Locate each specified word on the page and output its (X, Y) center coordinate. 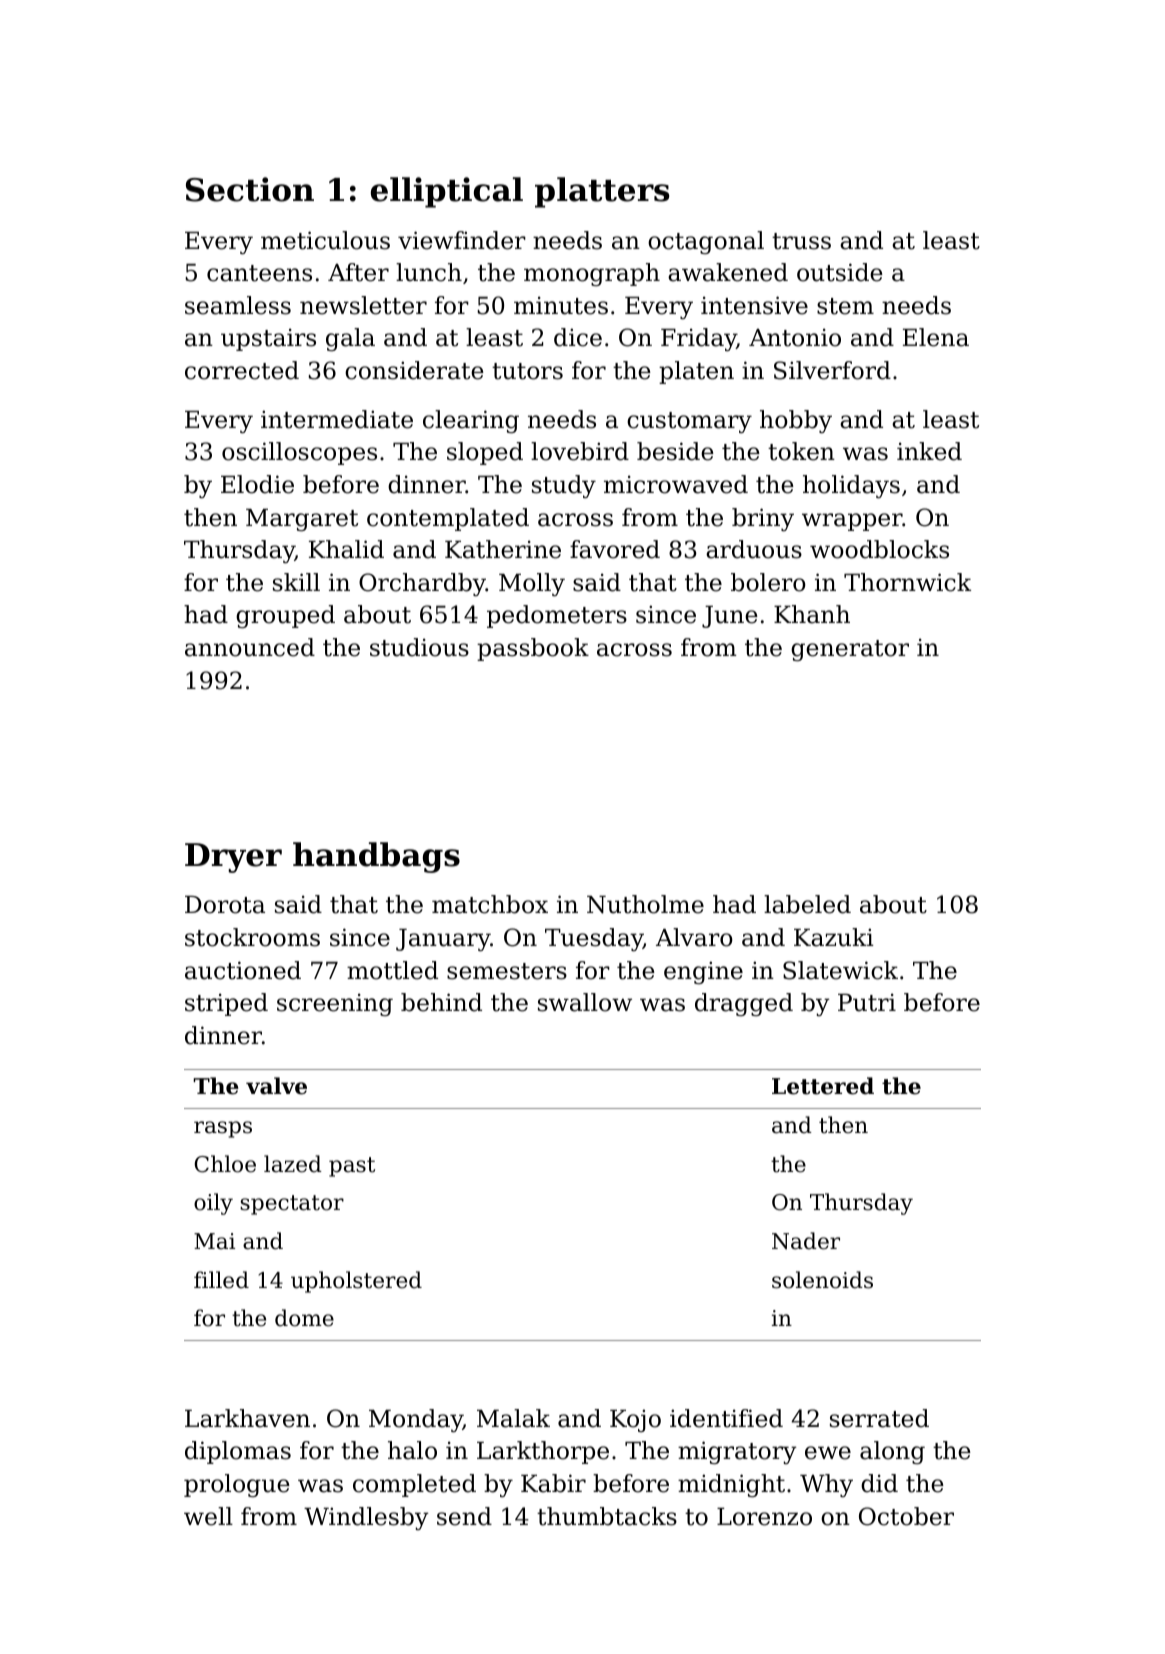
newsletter (363, 305)
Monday (416, 1420)
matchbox (490, 904)
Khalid (346, 549)
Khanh (812, 614)
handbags (376, 857)
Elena (936, 337)
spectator (292, 1205)
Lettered (823, 1086)
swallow (585, 1002)
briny (763, 519)
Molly (532, 584)
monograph (592, 274)
